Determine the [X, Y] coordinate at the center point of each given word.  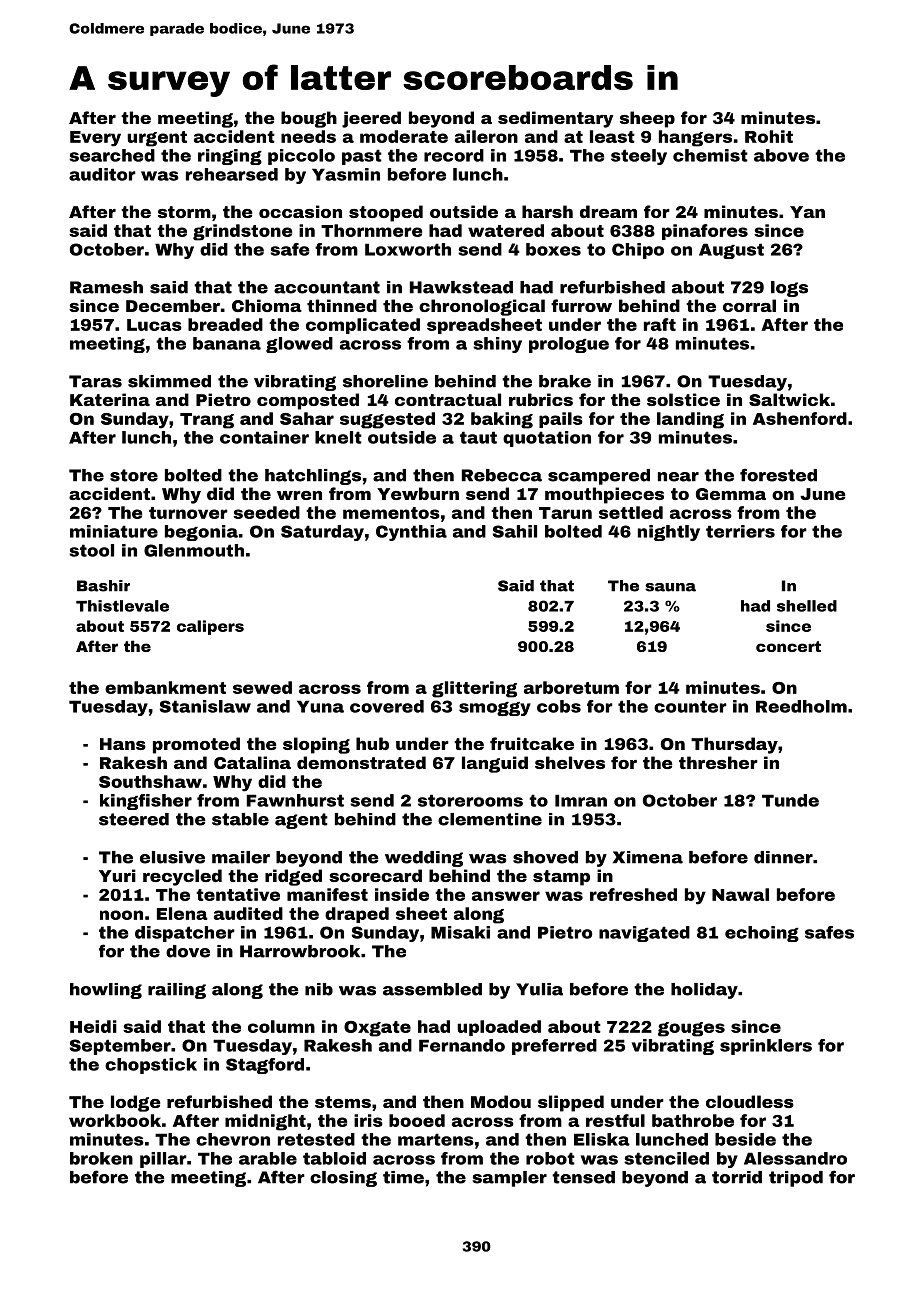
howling [106, 991]
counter [690, 706]
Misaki [460, 932]
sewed [262, 687]
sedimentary [555, 119]
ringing [230, 157]
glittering [474, 689]
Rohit [769, 136]
